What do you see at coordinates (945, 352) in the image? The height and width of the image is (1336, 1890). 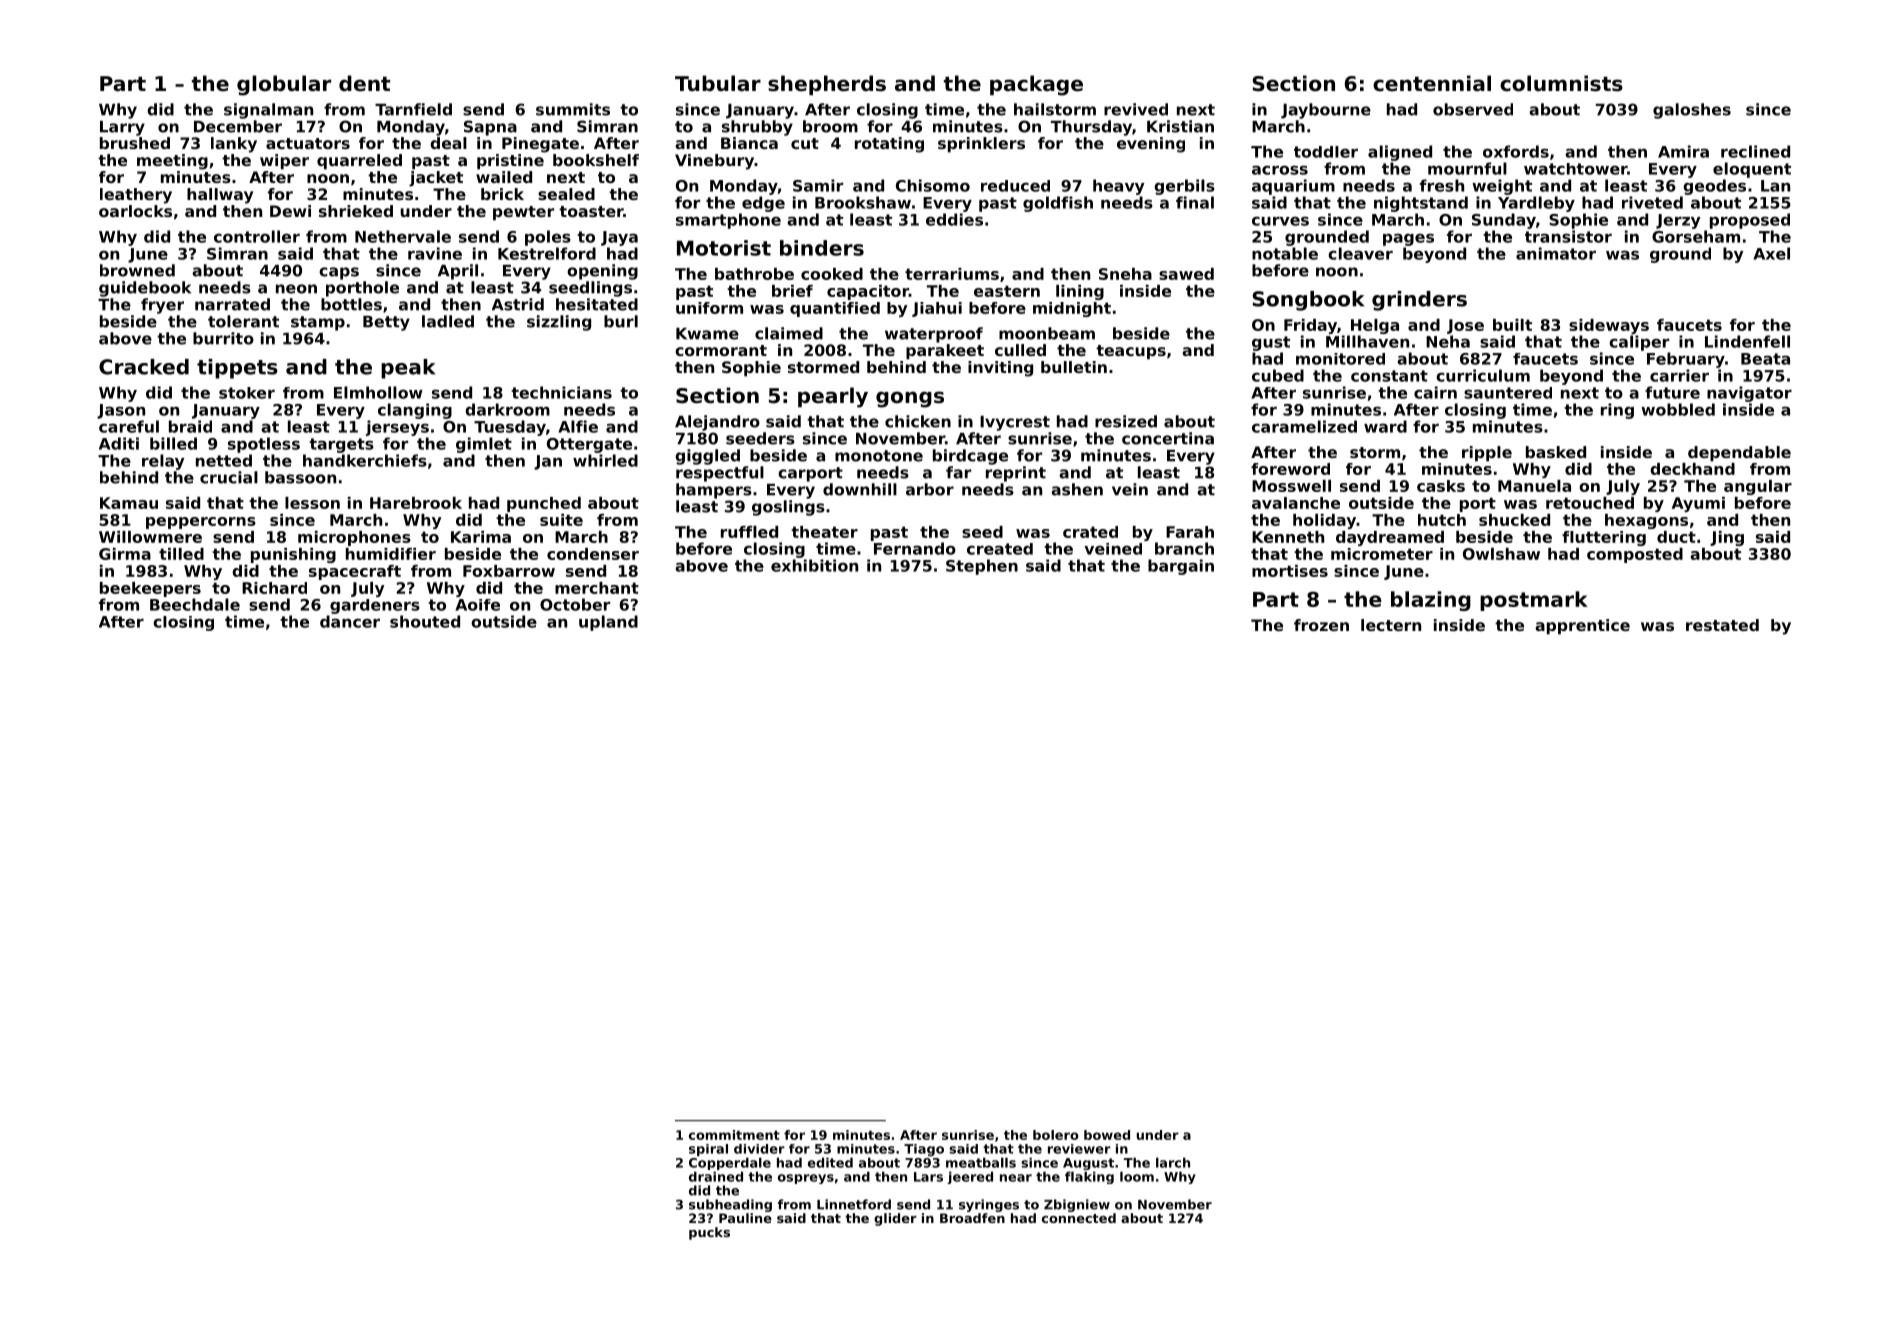 I see `parakeet` at bounding box center [945, 352].
